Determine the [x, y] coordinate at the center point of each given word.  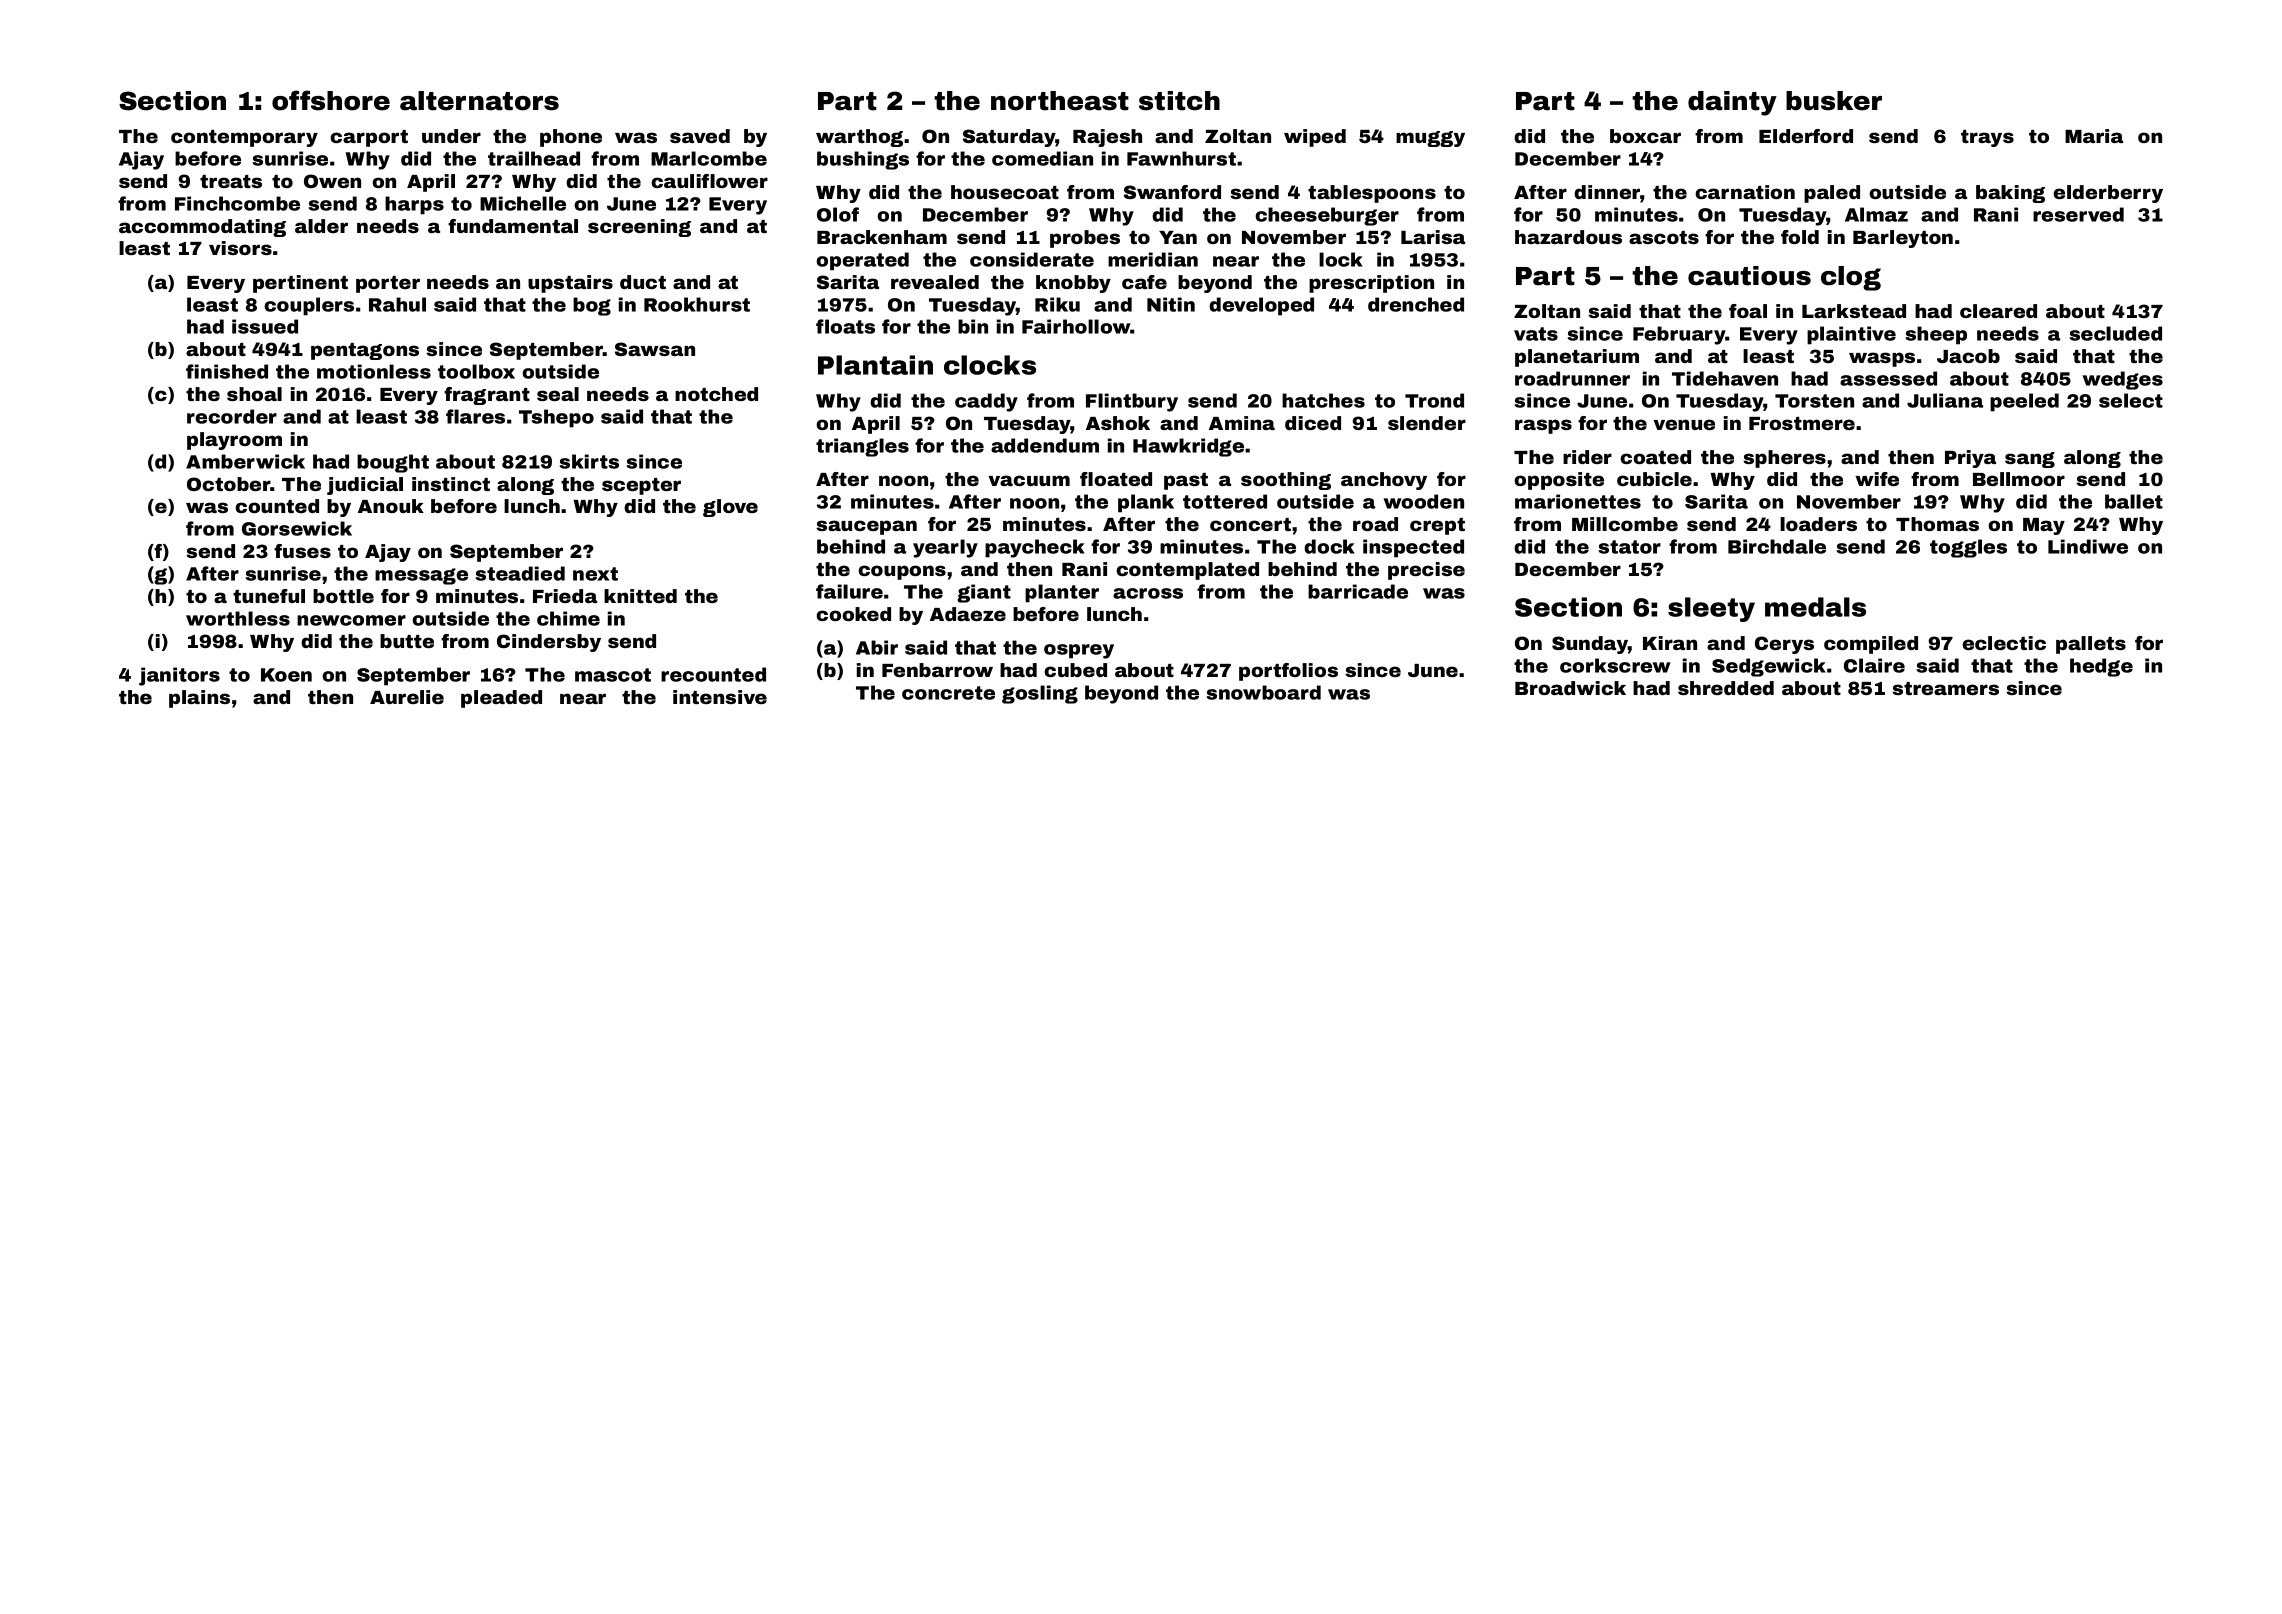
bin [973, 326]
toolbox [476, 371]
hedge [2101, 667]
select [2131, 400]
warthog [859, 138]
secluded [2115, 333]
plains [199, 699]
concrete [948, 693]
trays [1987, 138]
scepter [641, 486]
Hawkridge [1188, 447]
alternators [479, 101]
